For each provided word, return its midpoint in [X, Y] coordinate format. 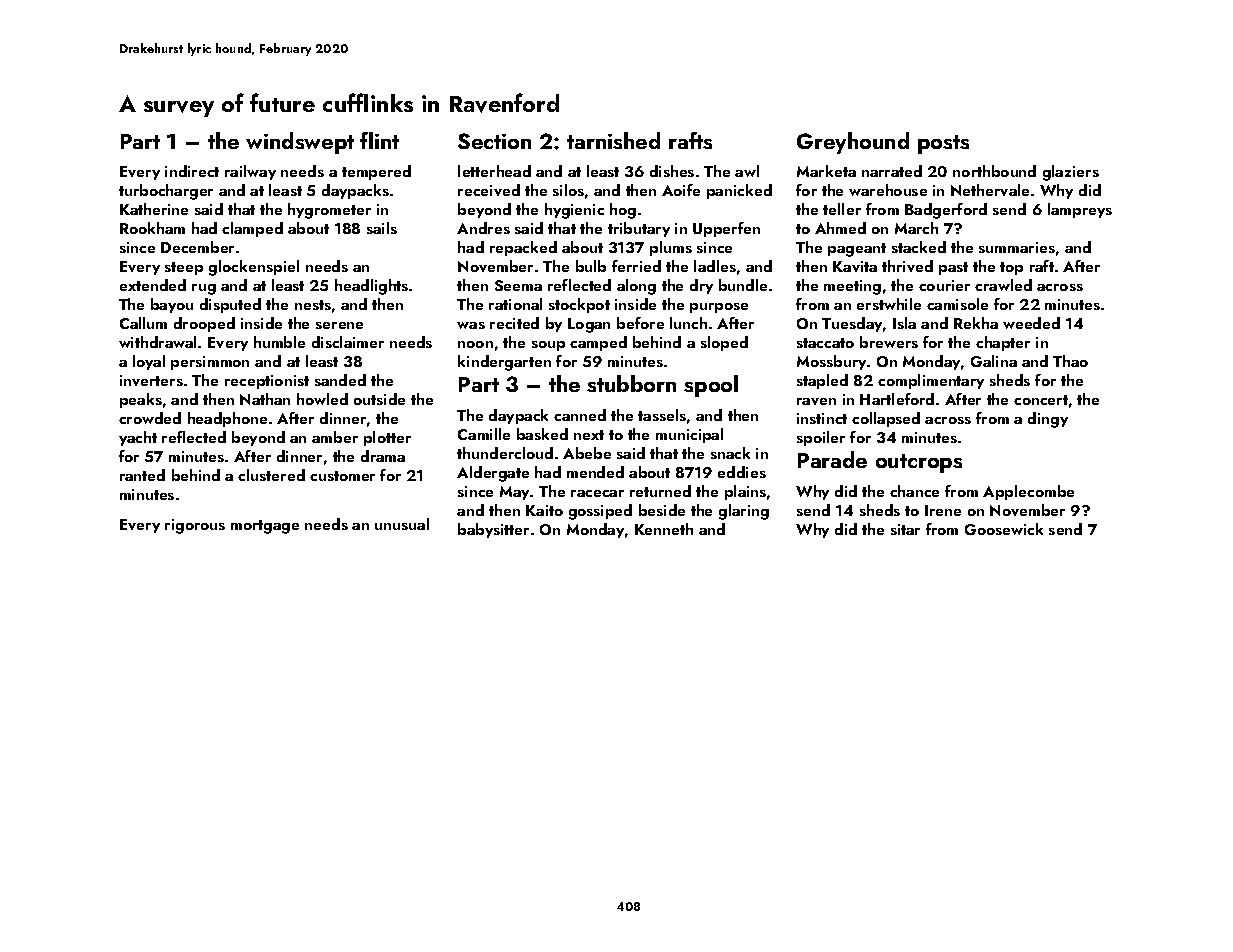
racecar [597, 493]
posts [943, 144]
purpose [719, 308]
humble [279, 342]
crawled [1003, 285]
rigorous [195, 526]
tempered [376, 172]
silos [568, 190]
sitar [905, 529]
